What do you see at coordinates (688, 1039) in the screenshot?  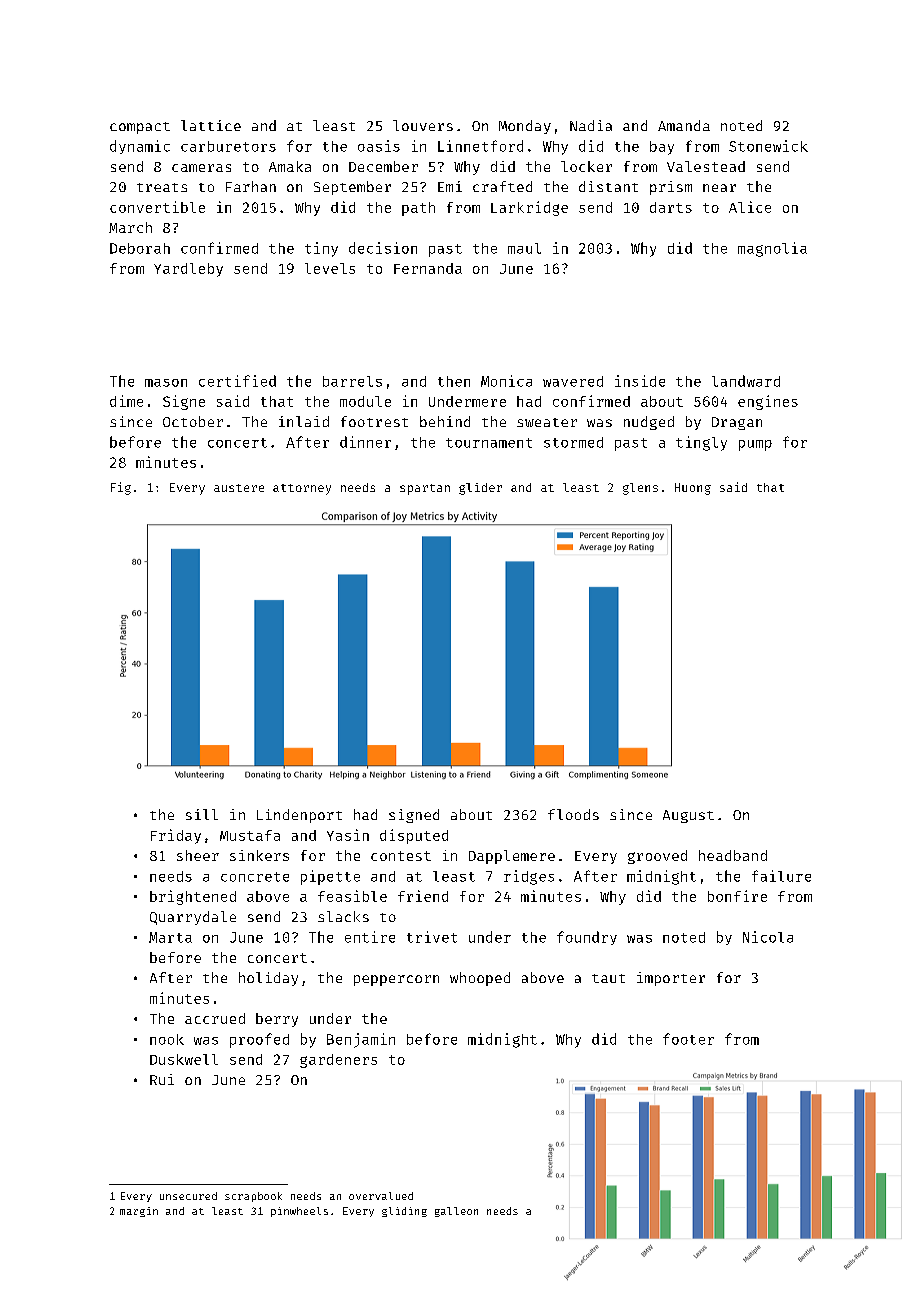 I see `footer` at bounding box center [688, 1039].
